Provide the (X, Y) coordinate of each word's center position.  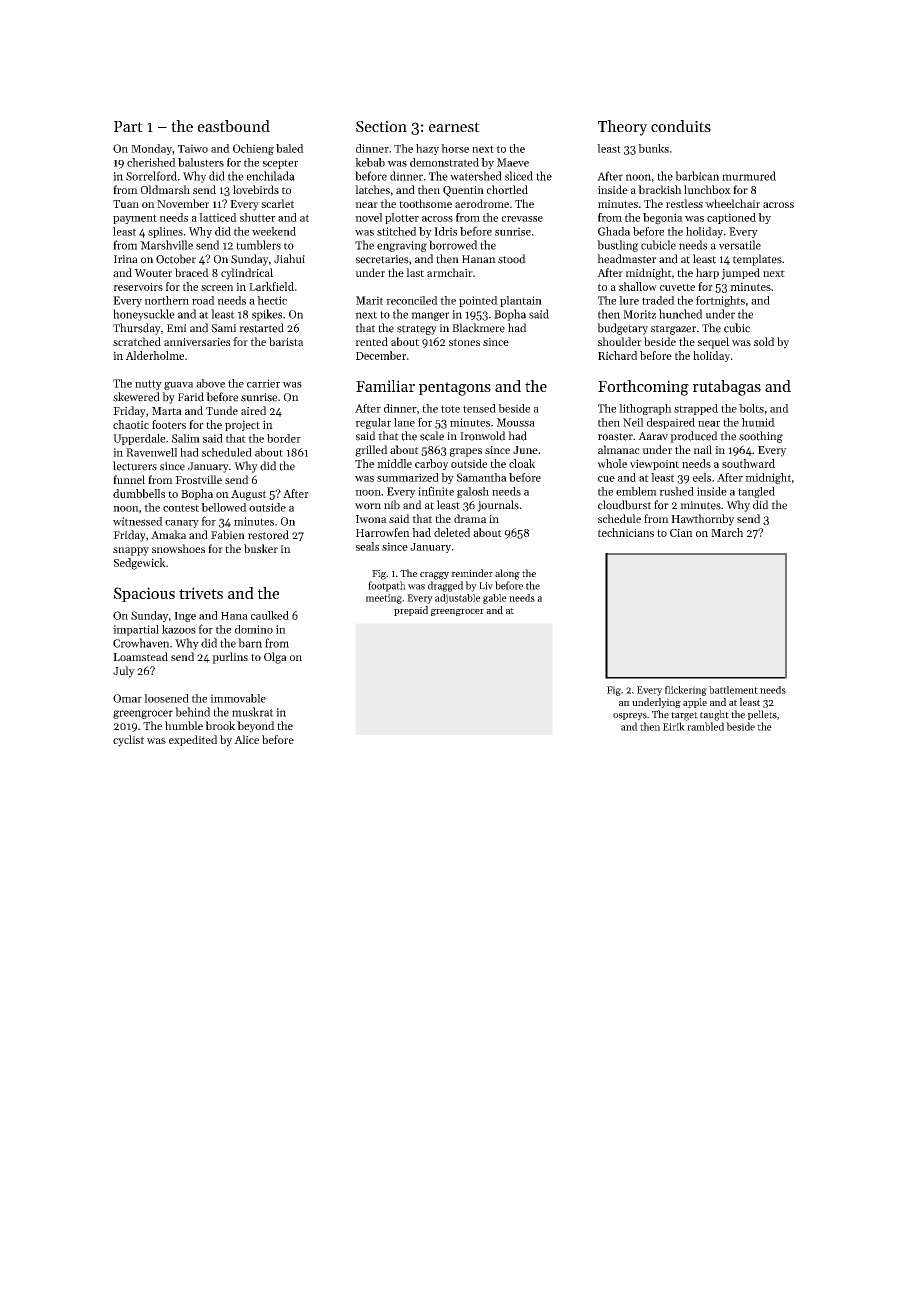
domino (254, 629)
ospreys (630, 717)
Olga (275, 658)
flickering (686, 691)
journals (498, 506)
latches (372, 189)
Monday (151, 149)
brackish (660, 189)
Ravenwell (151, 452)
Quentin (463, 191)
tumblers (258, 245)
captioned (731, 218)
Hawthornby (702, 520)
